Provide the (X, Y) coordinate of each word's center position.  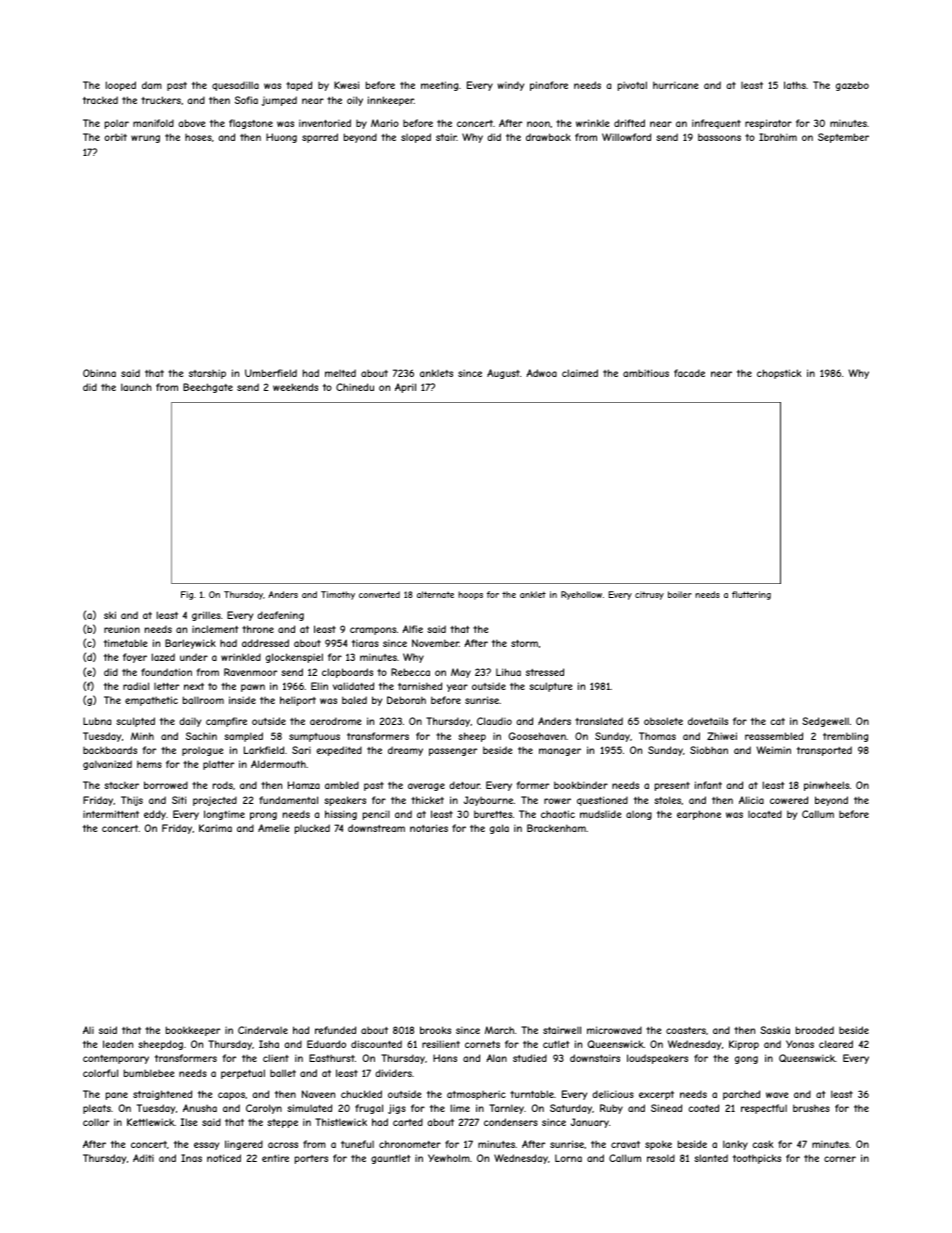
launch (136, 387)
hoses (198, 137)
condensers (511, 1122)
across (283, 1145)
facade (689, 373)
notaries (429, 828)
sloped (416, 138)
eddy (155, 815)
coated (703, 1108)
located (765, 814)
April (405, 388)
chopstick (779, 374)
